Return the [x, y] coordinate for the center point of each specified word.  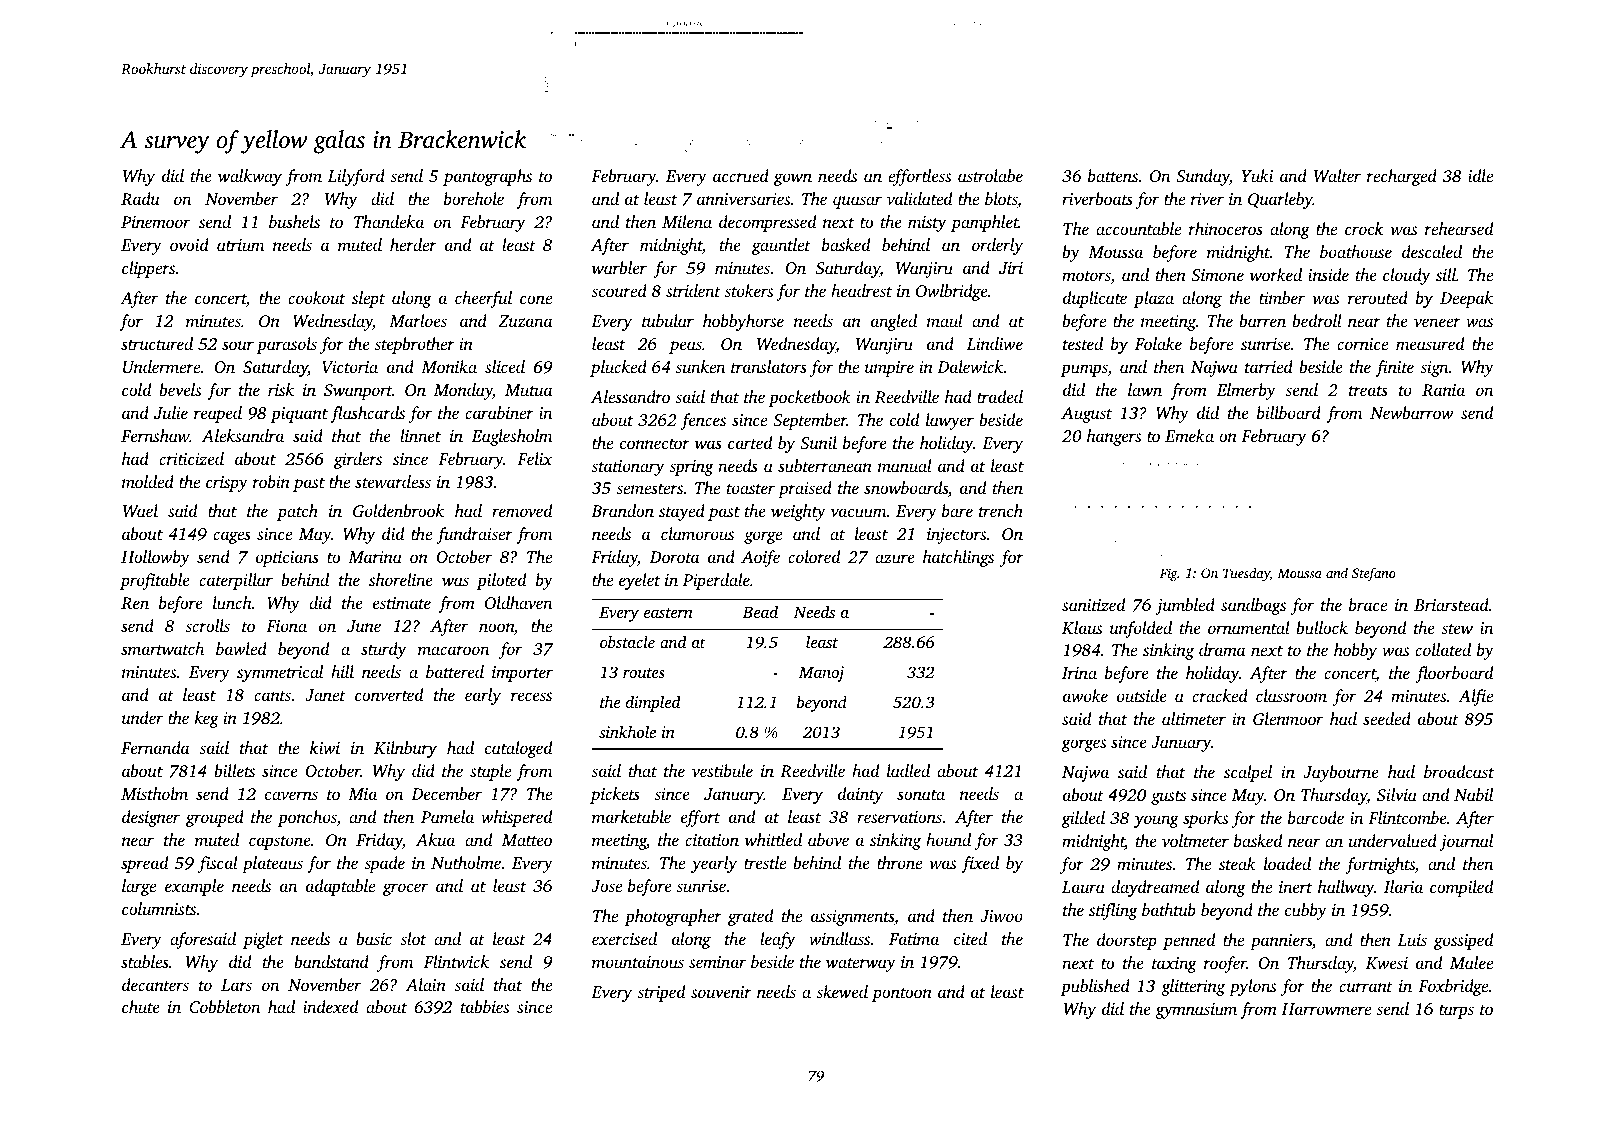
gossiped [1463, 941]
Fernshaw [155, 435]
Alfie [1475, 697]
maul [945, 320]
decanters [155, 984]
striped [661, 993]
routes [644, 673]
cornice [1362, 344]
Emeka [1189, 435]
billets [234, 770]
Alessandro [630, 396]
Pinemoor [155, 222]
